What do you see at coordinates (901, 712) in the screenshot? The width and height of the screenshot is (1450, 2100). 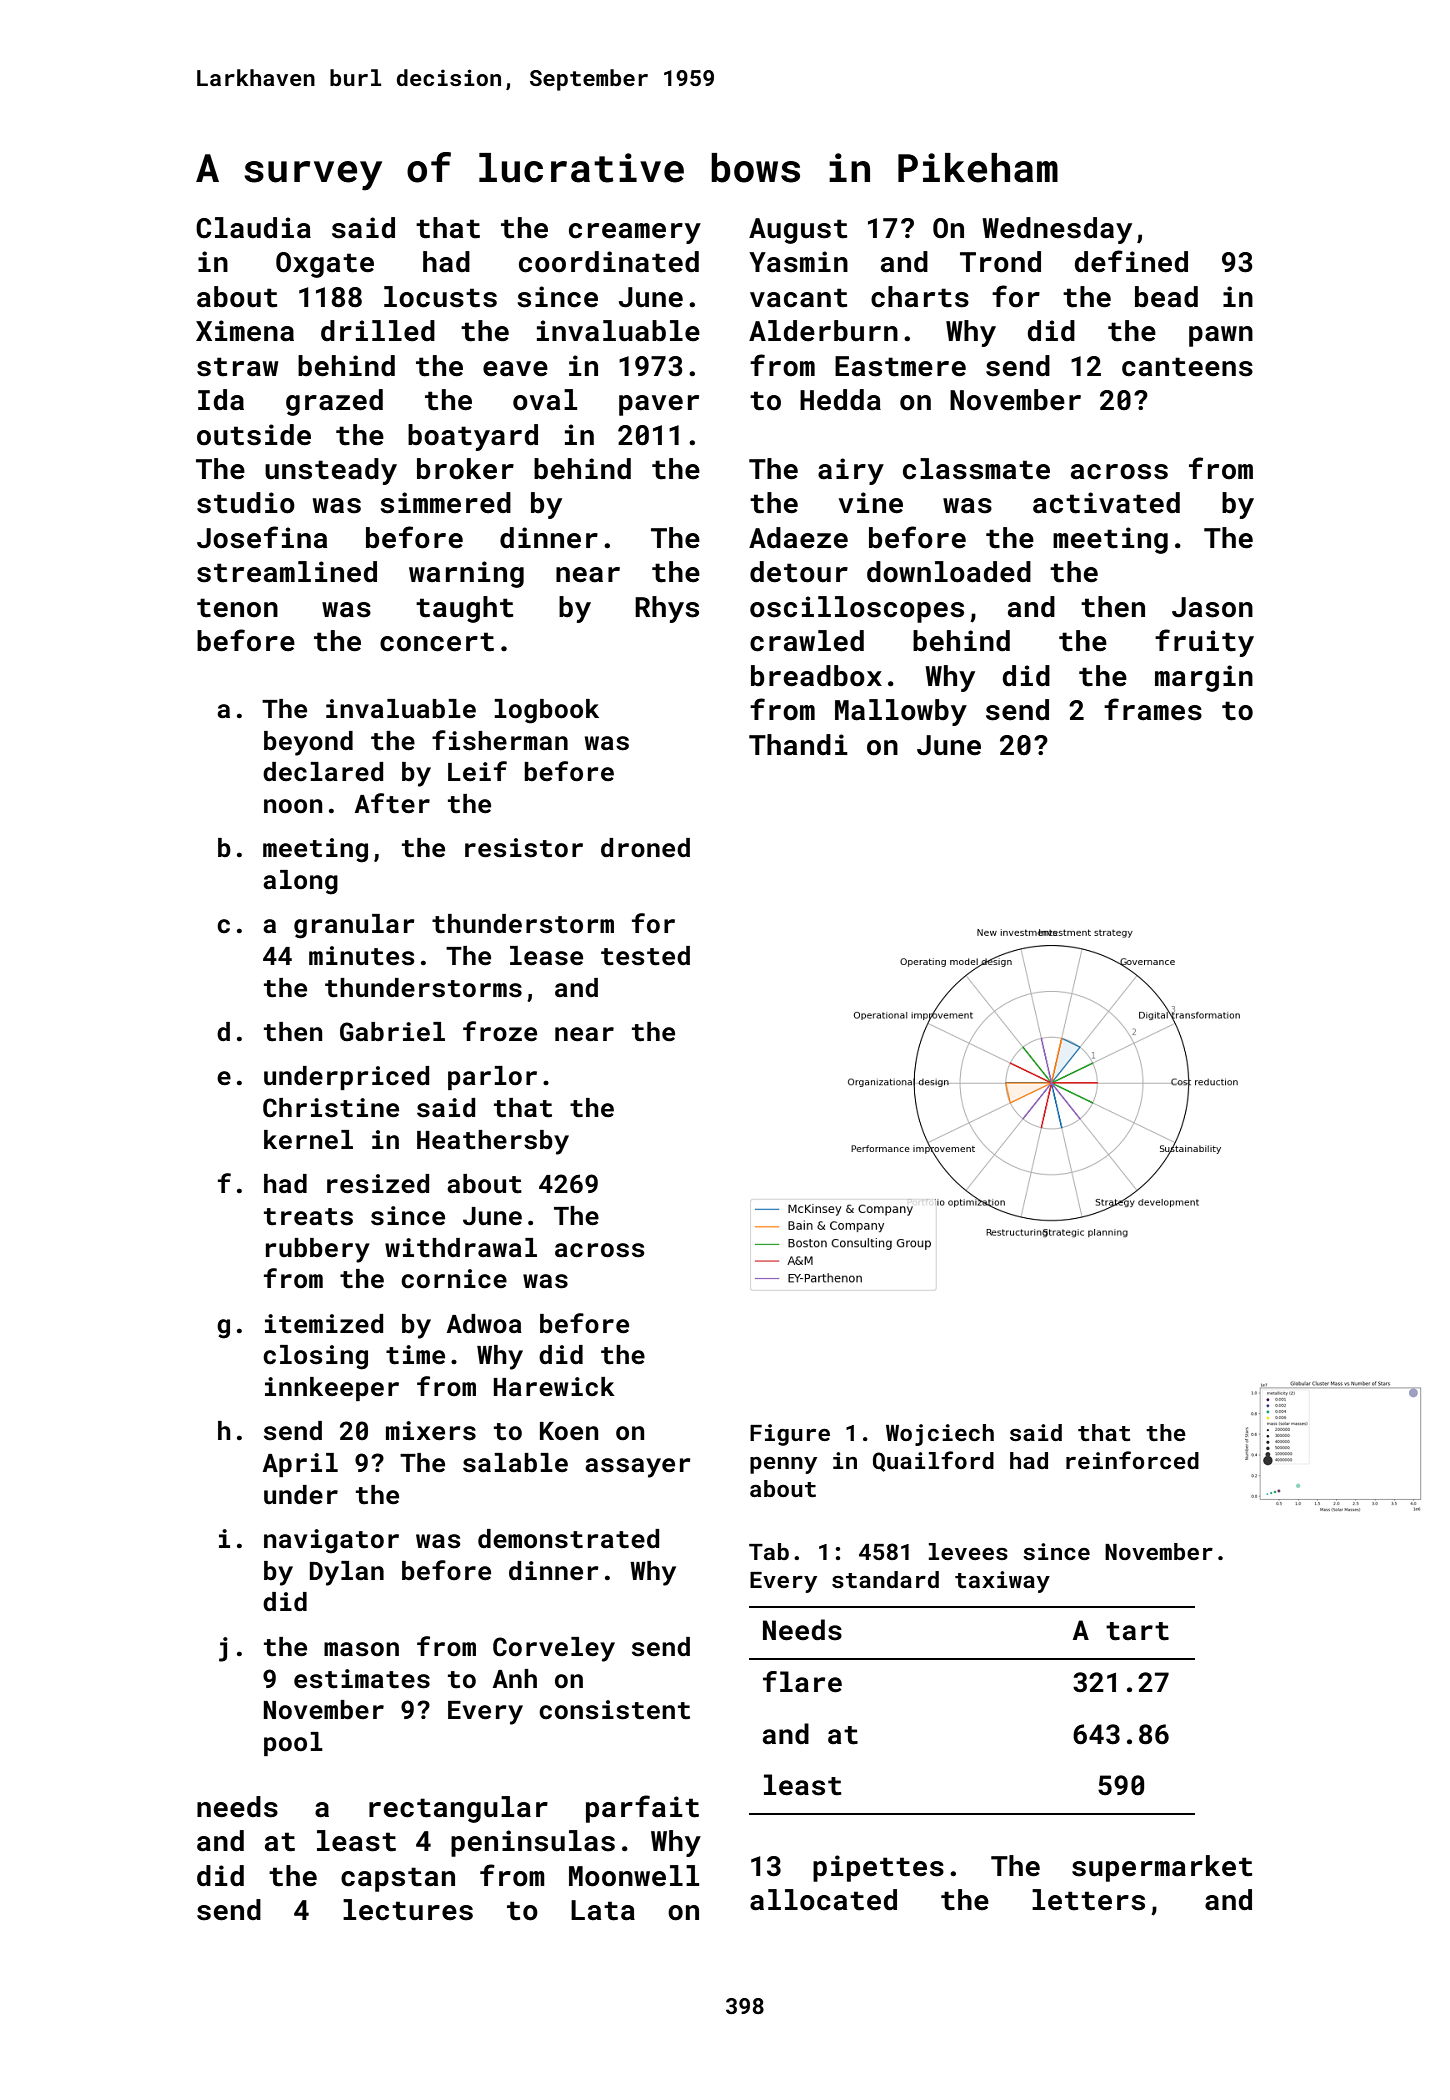 I see `Mallowby` at bounding box center [901, 712].
